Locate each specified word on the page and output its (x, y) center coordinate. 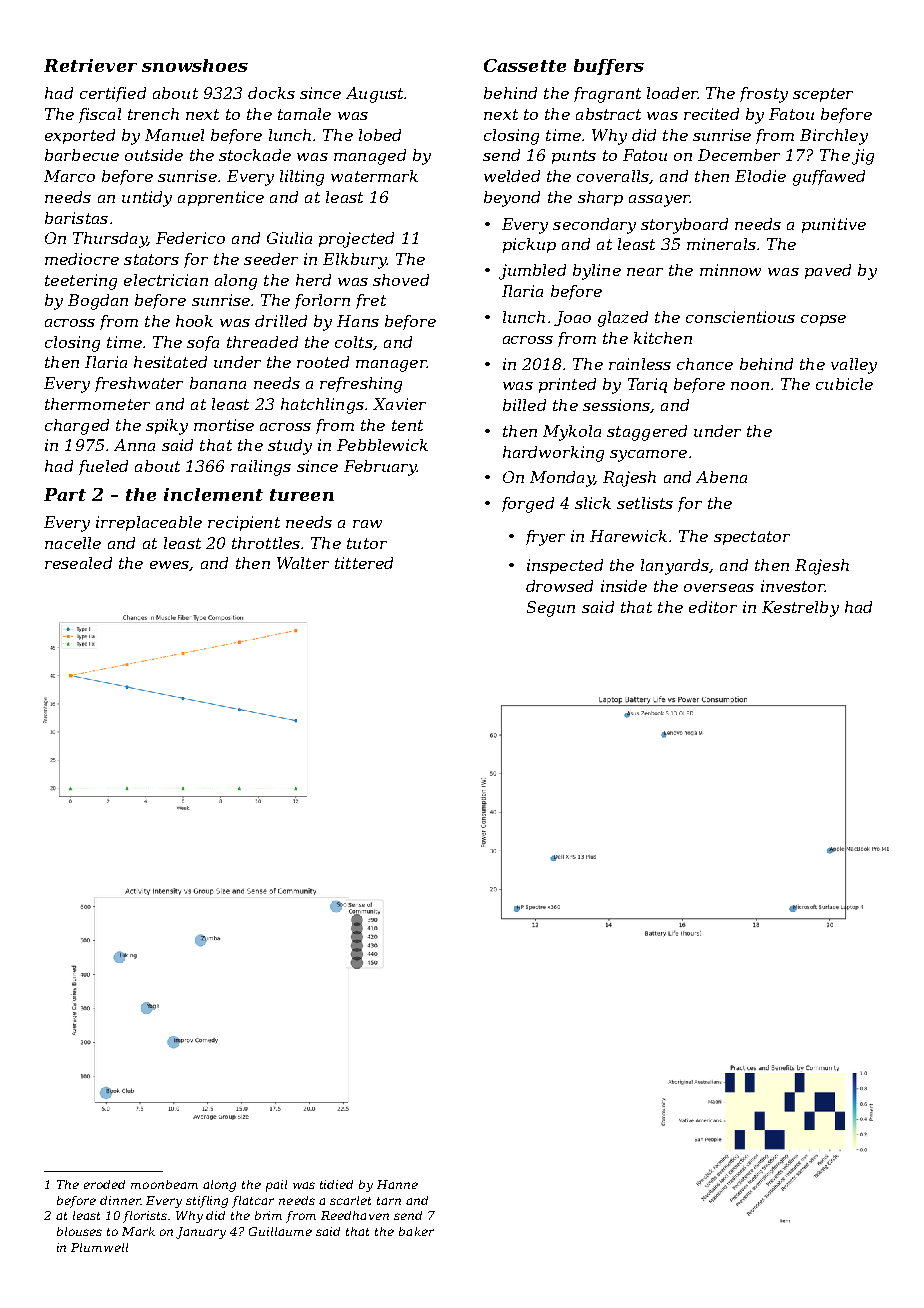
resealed (78, 563)
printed (567, 385)
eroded (104, 1184)
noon (750, 386)
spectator (752, 538)
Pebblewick (382, 445)
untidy (147, 199)
